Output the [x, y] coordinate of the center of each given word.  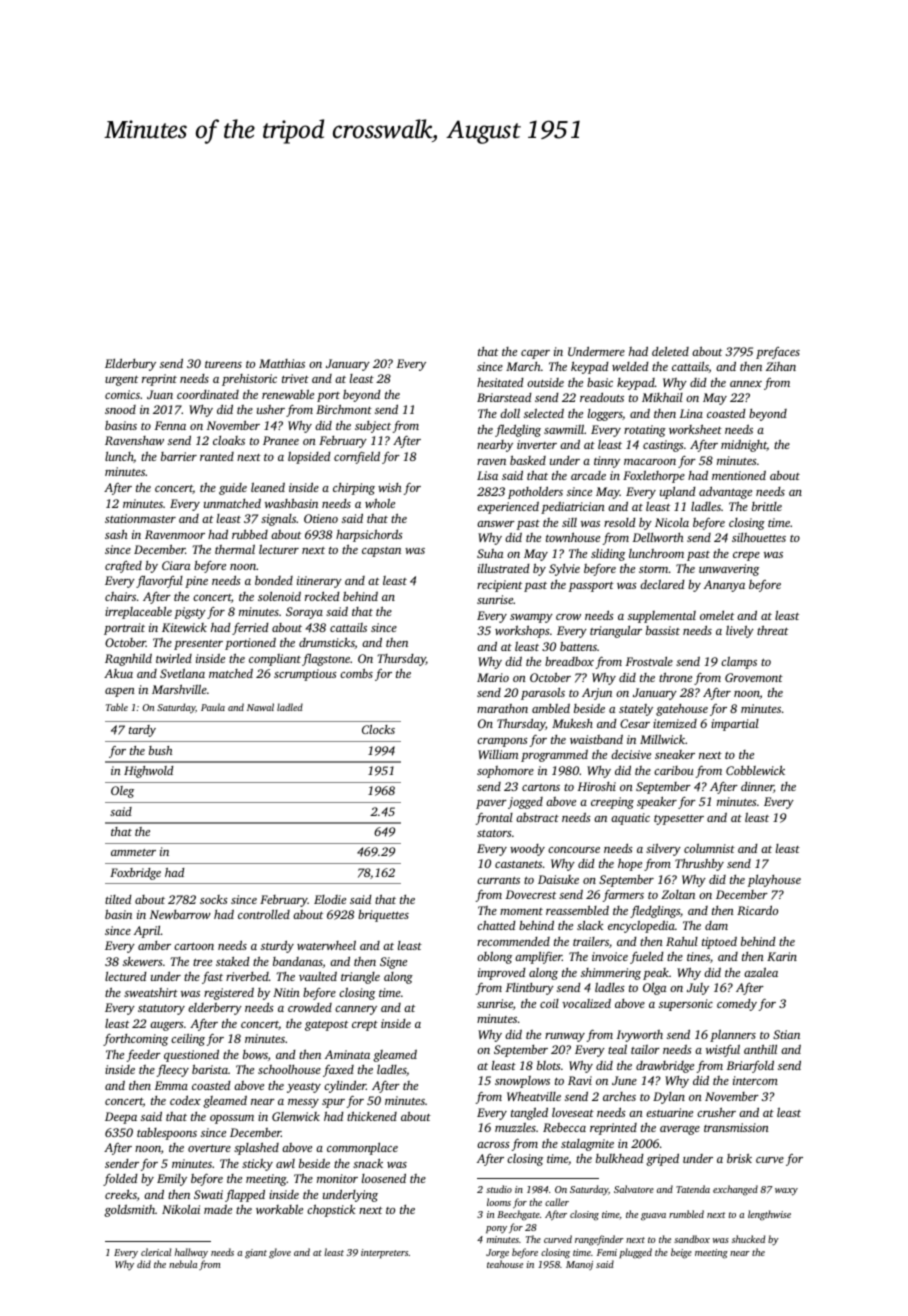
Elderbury [130, 364]
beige [681, 1253]
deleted [670, 351]
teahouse [505, 1264]
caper [535, 354]
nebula [183, 1264]
